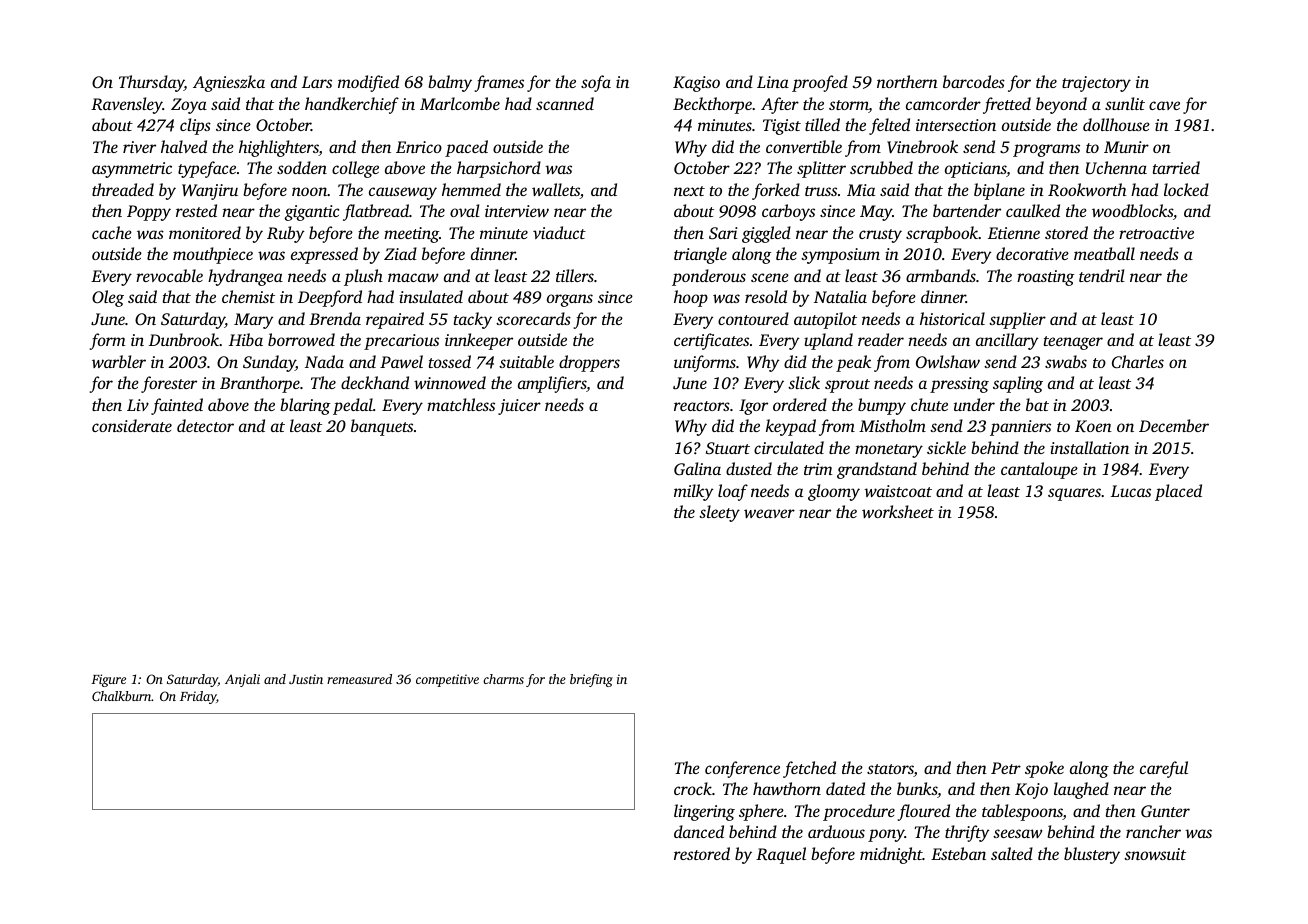 The width and height of the screenshot is (1308, 924). What do you see at coordinates (460, 103) in the screenshot?
I see `Marlcombe` at bounding box center [460, 103].
